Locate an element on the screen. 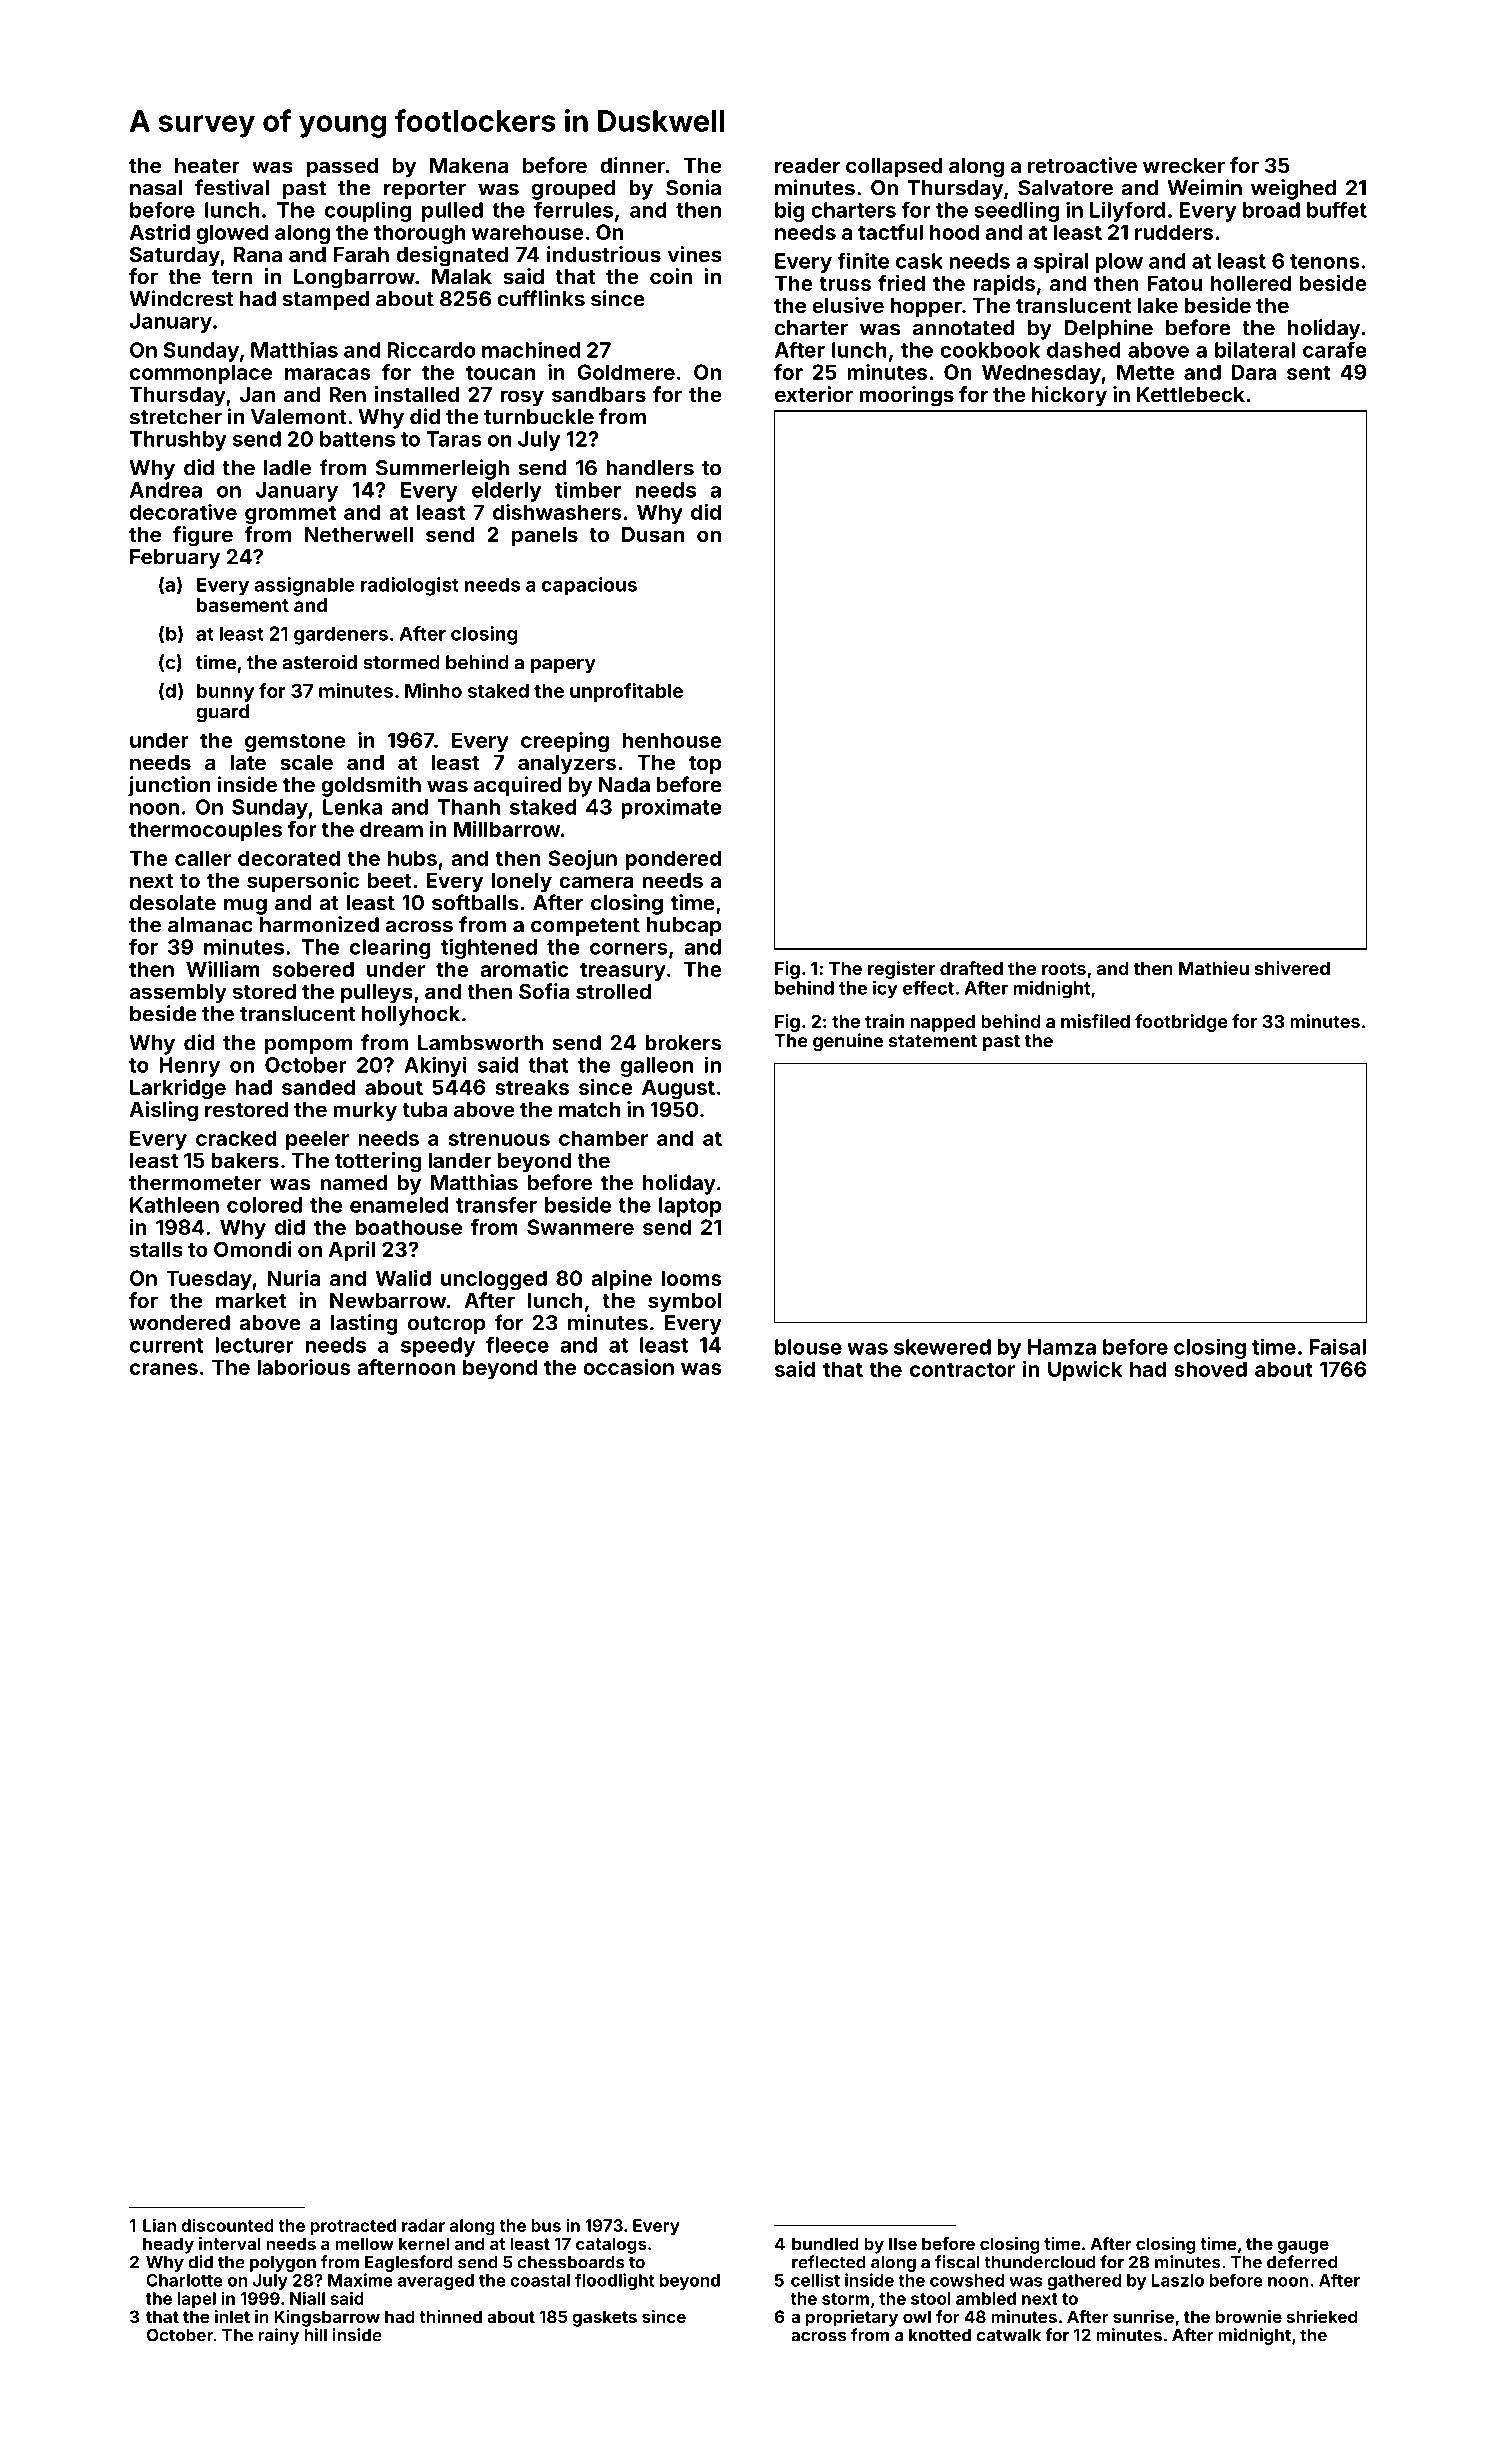 Image resolution: width=1496 pixels, height=2464 pixels. bus is located at coordinates (546, 2225).
